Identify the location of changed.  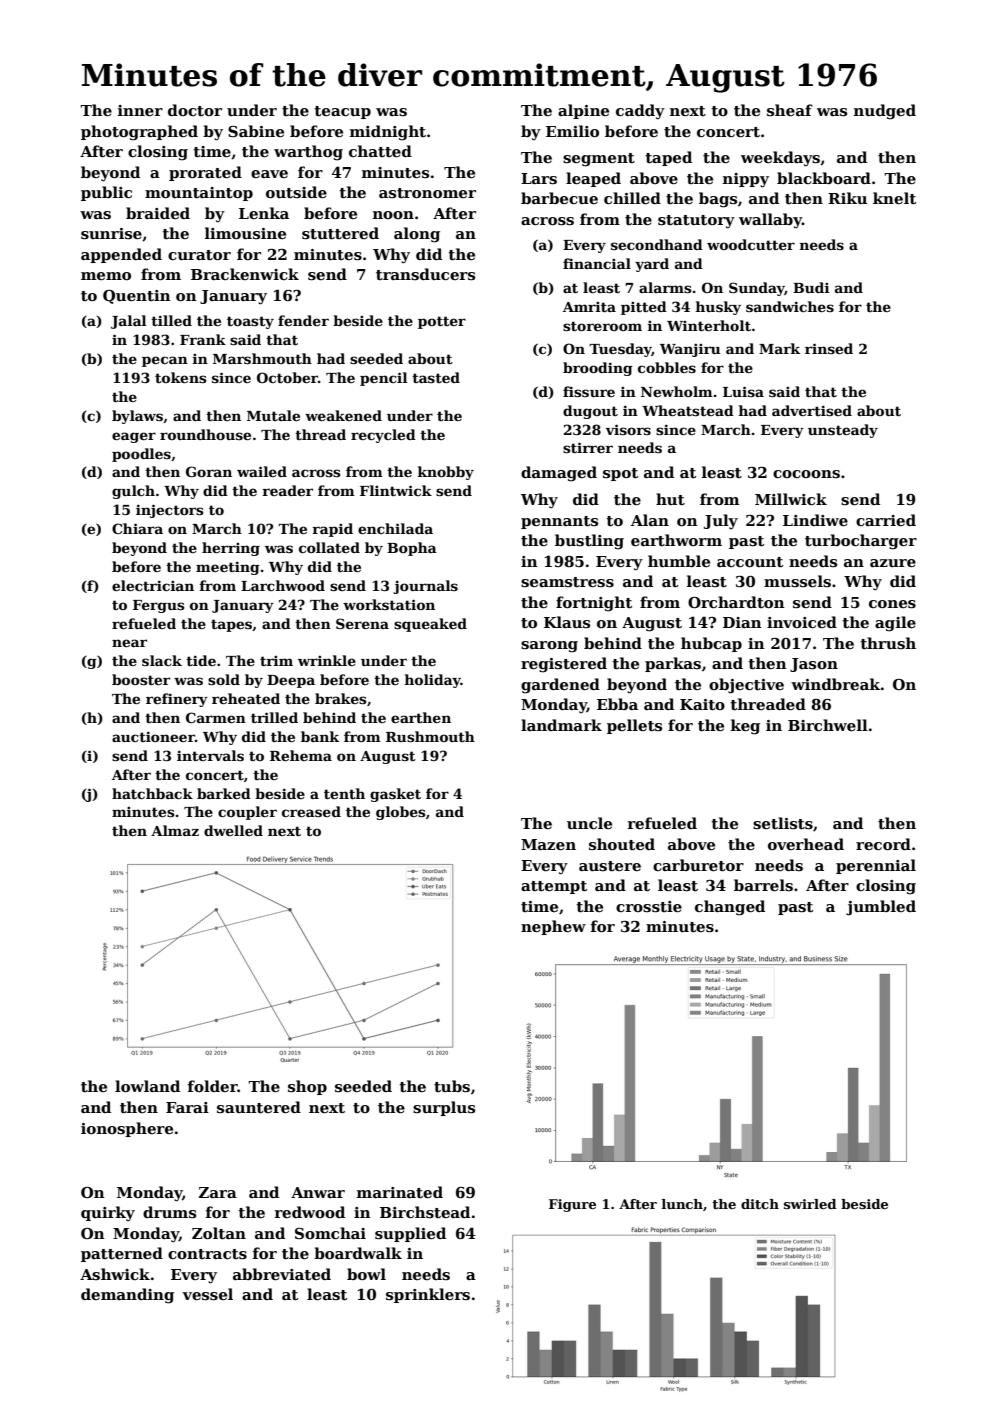
(730, 908).
